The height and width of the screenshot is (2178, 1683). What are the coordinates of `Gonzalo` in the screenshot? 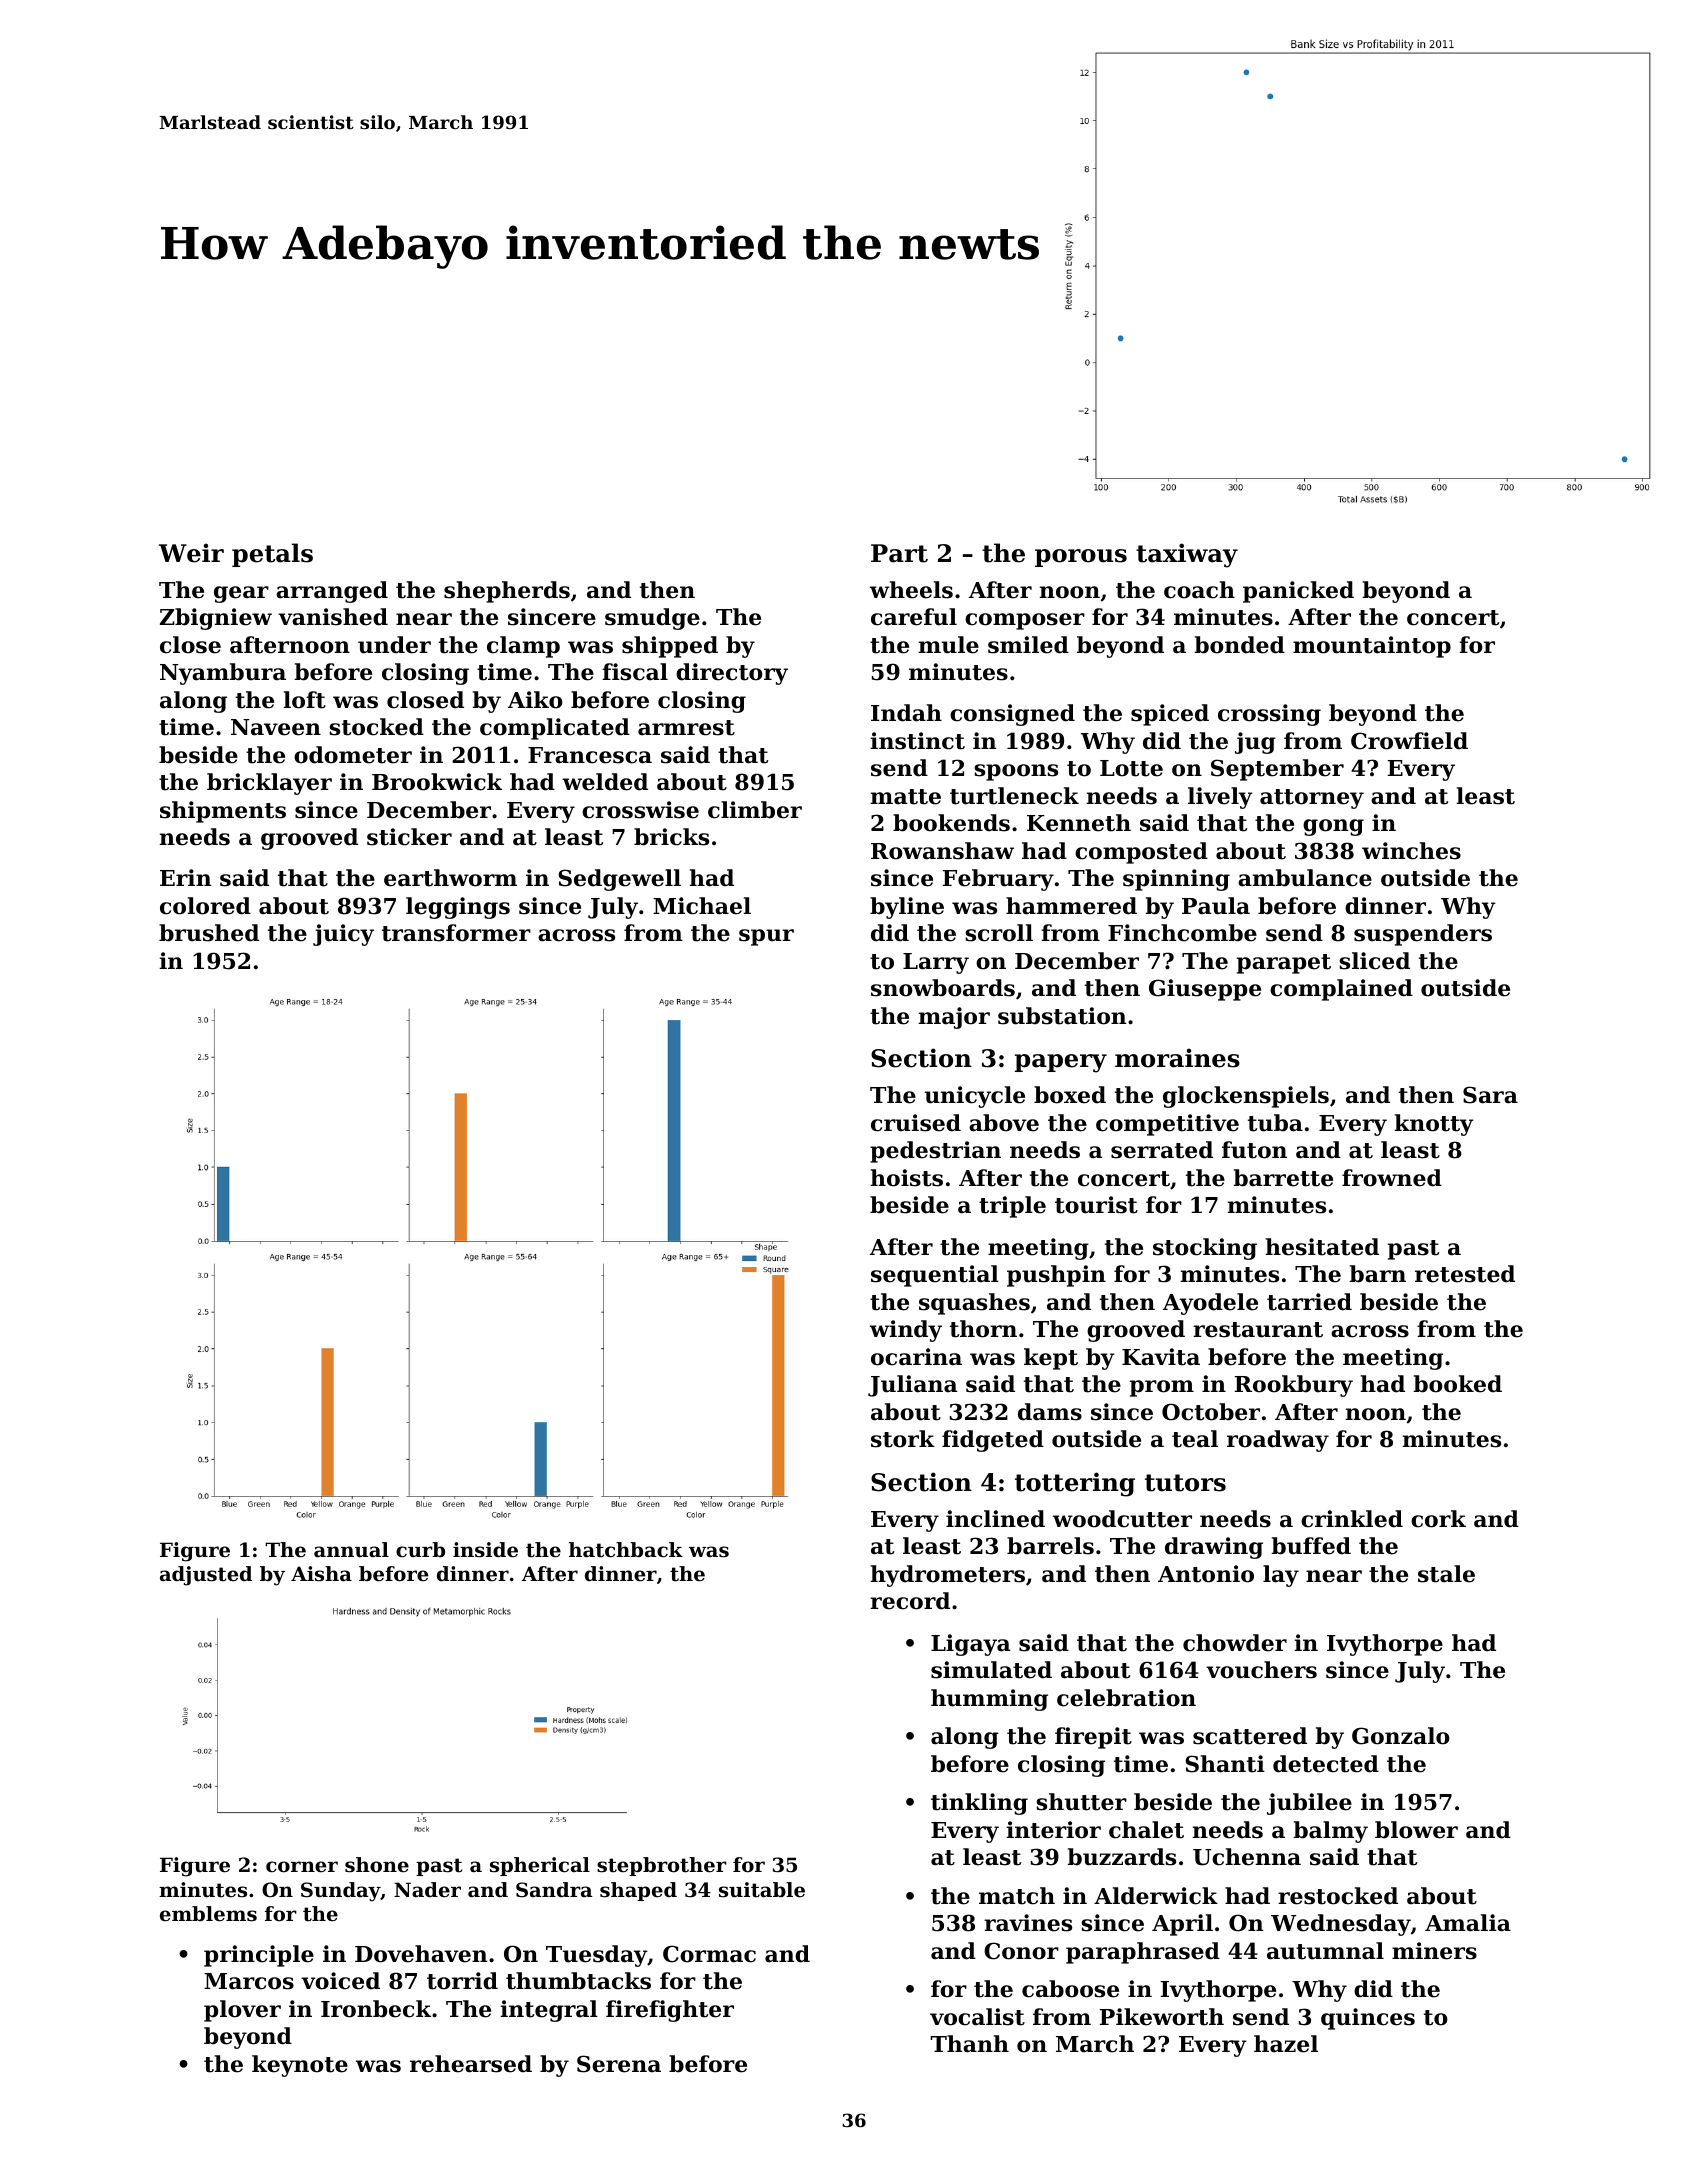 It's located at (1401, 1736).
